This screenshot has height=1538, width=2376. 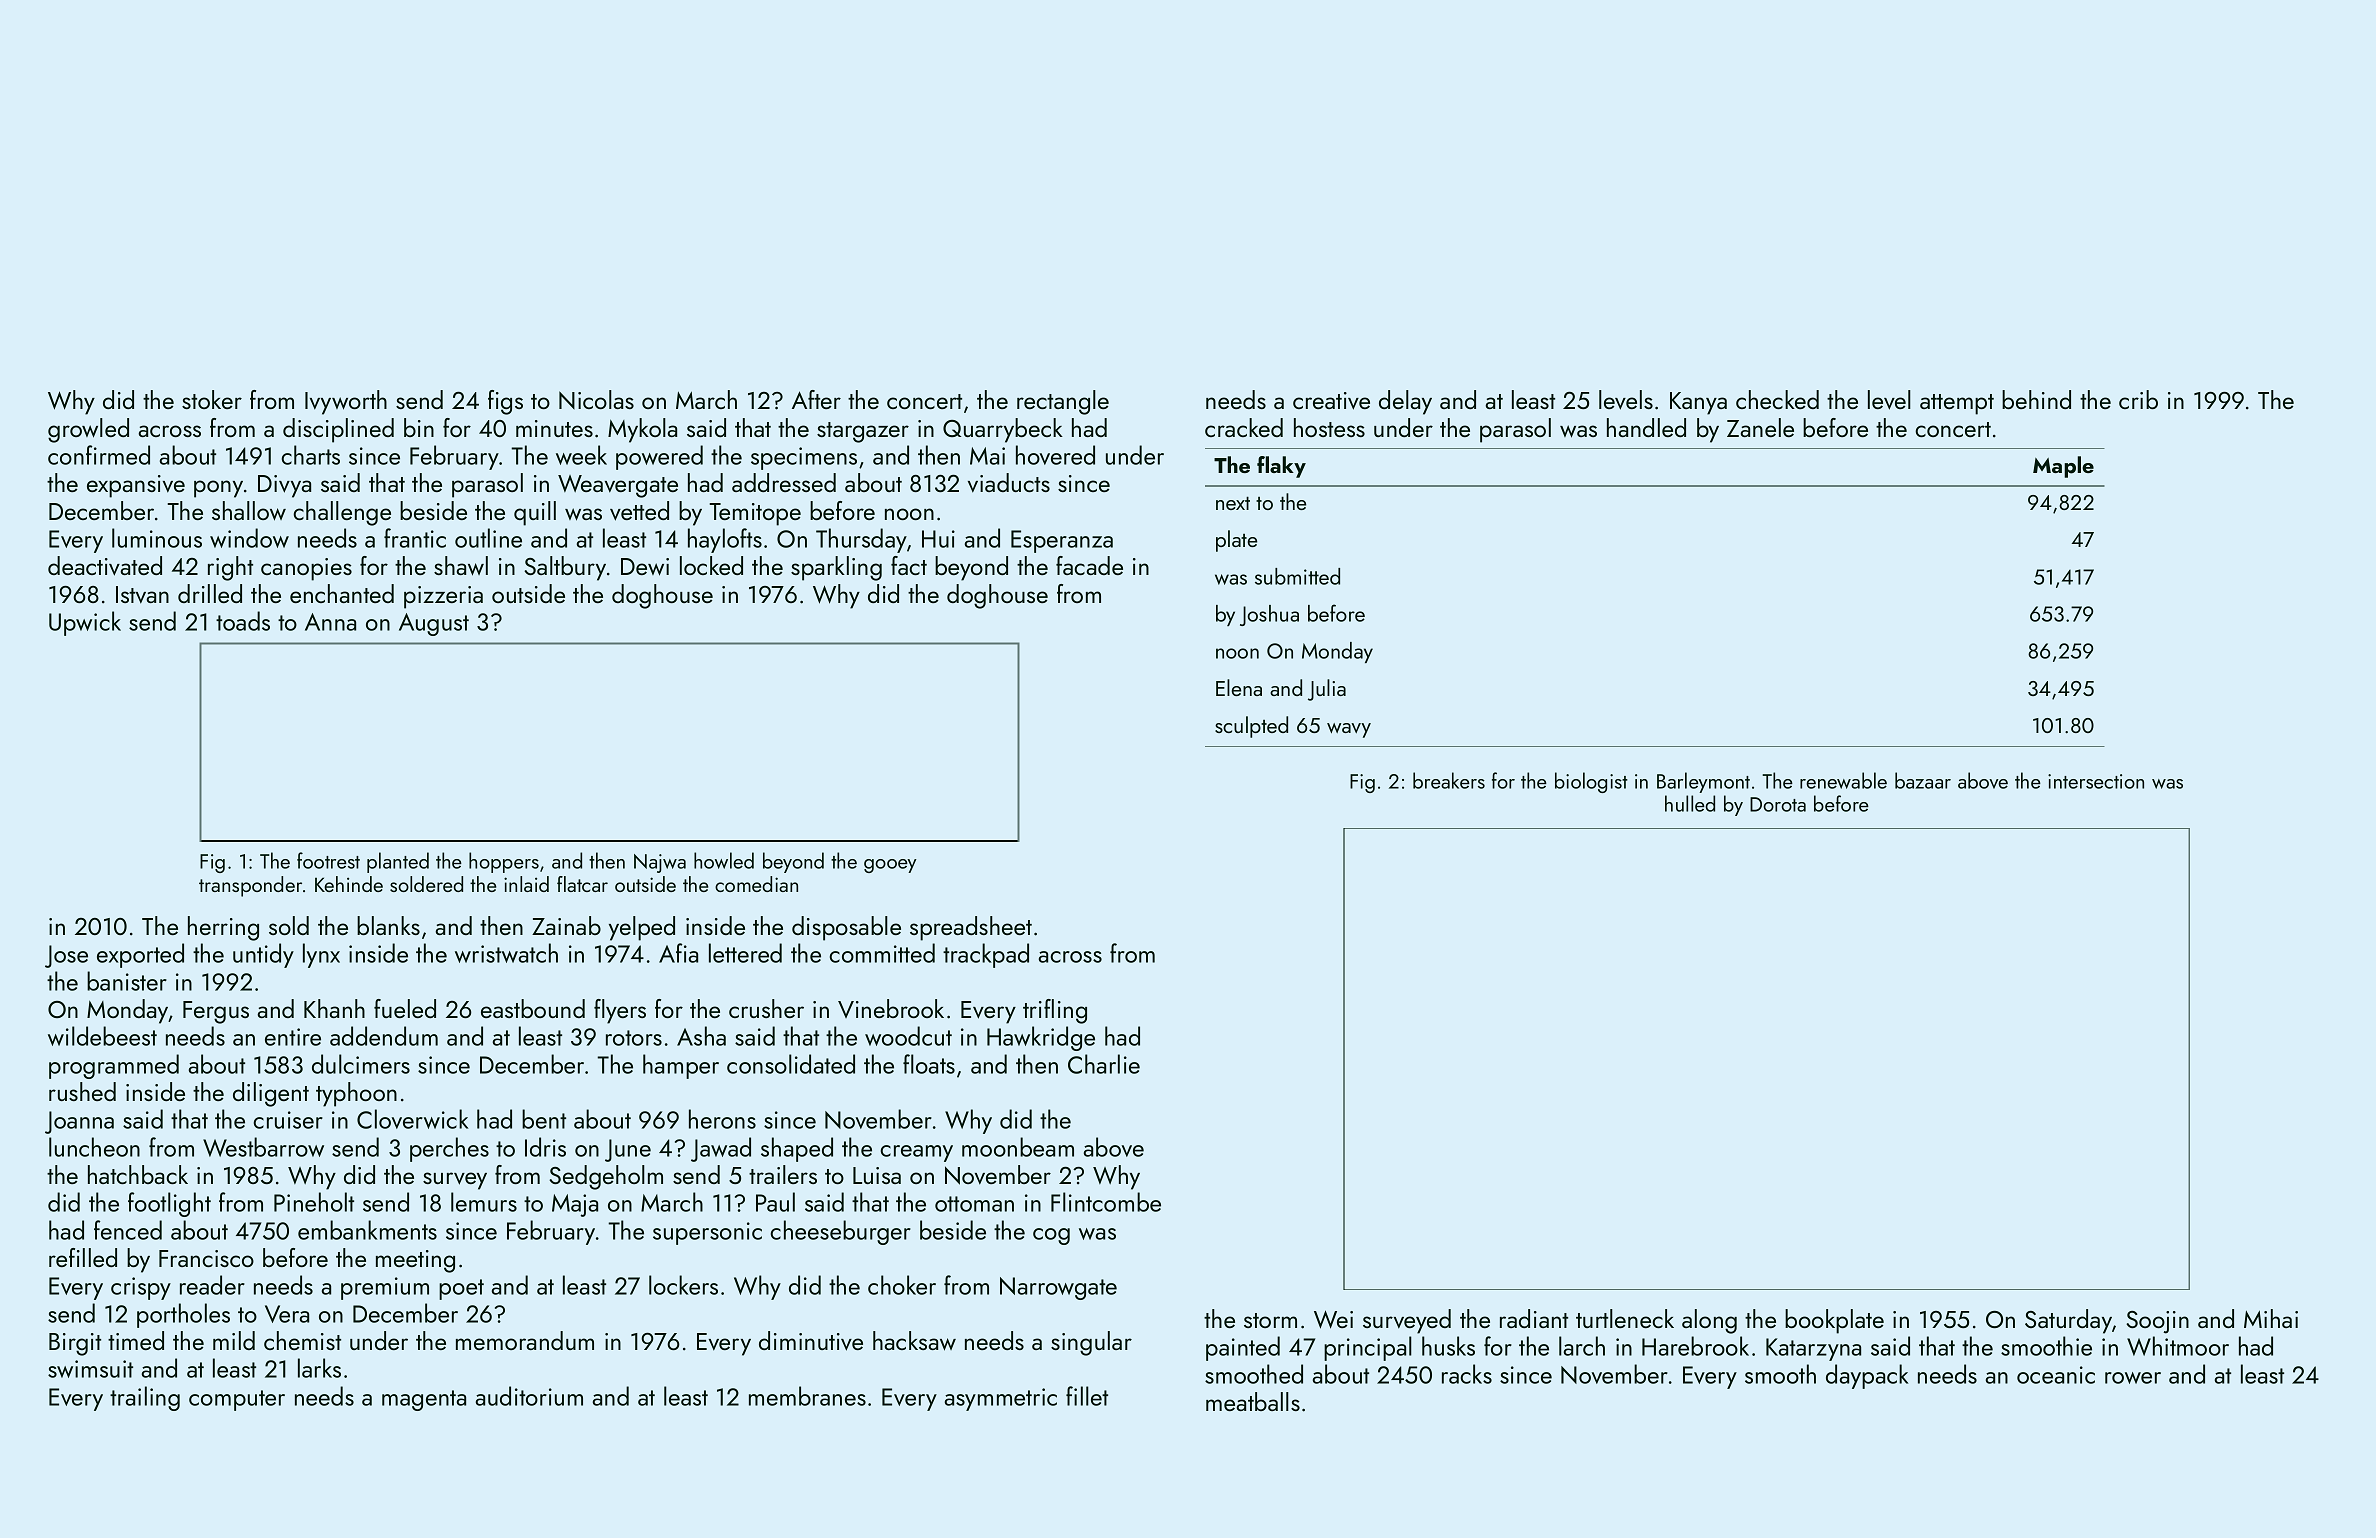 I want to click on intersection, so click(x=2096, y=781).
